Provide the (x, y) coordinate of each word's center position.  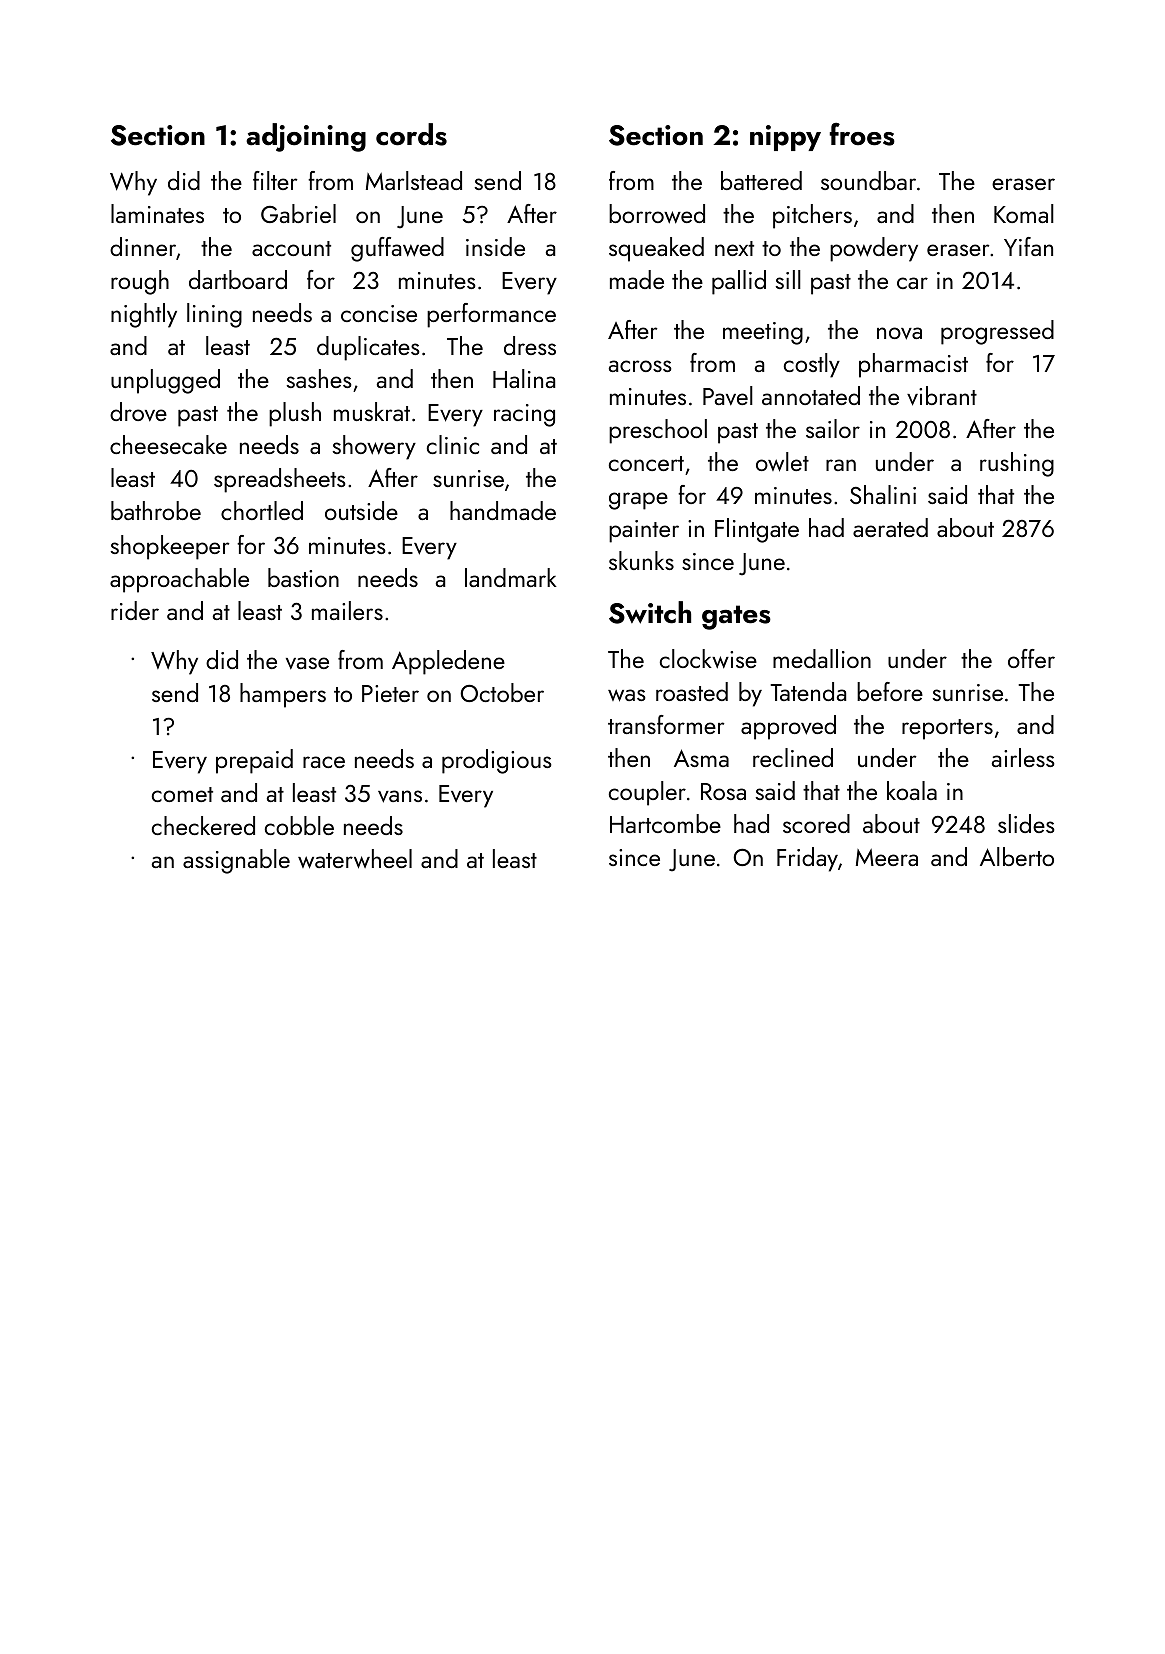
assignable (236, 861)
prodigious (497, 761)
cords (411, 134)
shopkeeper (170, 547)
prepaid (254, 761)
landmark (511, 577)
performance (491, 315)
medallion (822, 658)
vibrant (942, 396)
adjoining (306, 137)
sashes (319, 378)
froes (862, 134)
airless (1023, 757)
